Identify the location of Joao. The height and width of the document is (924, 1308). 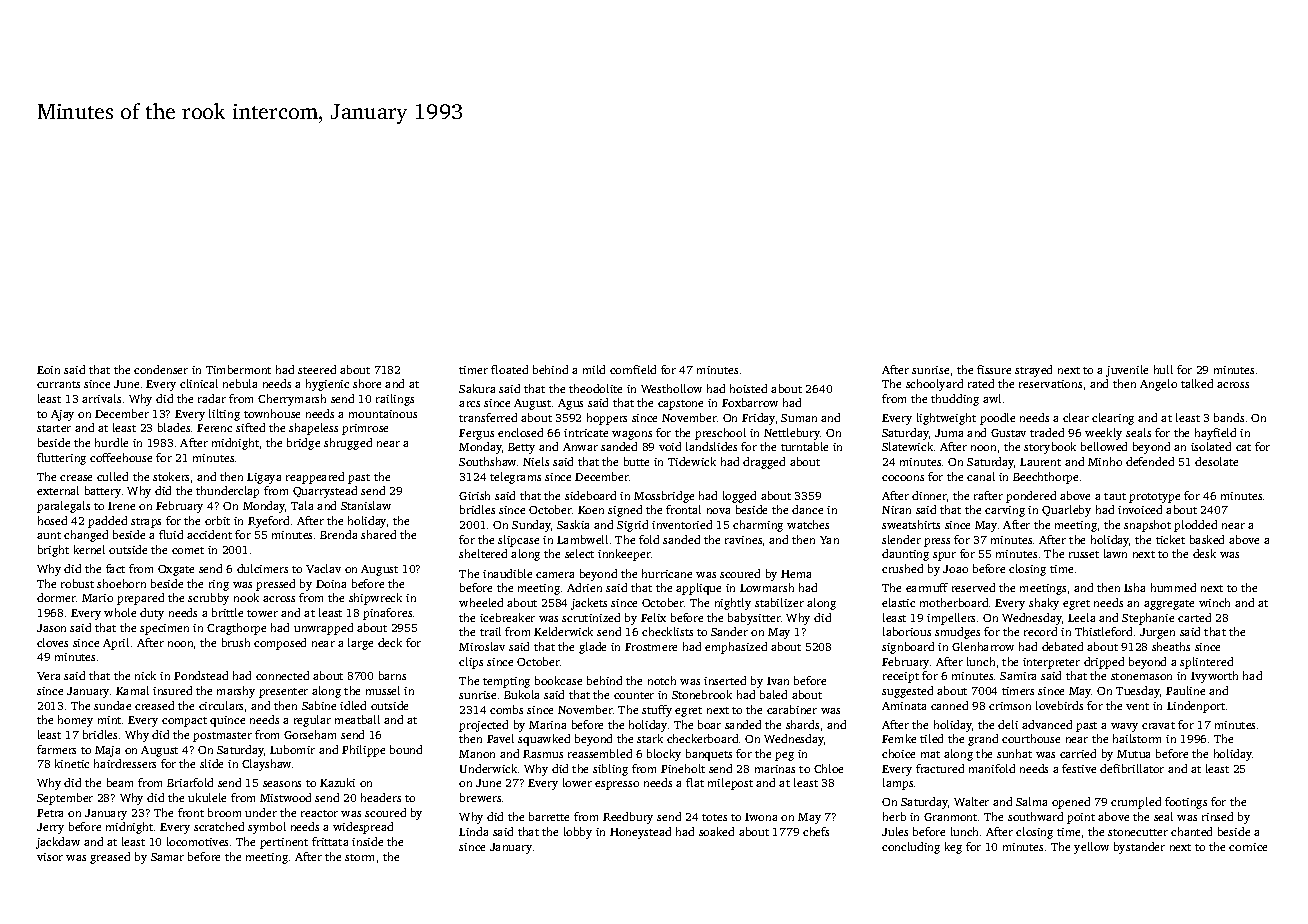
(955, 569).
